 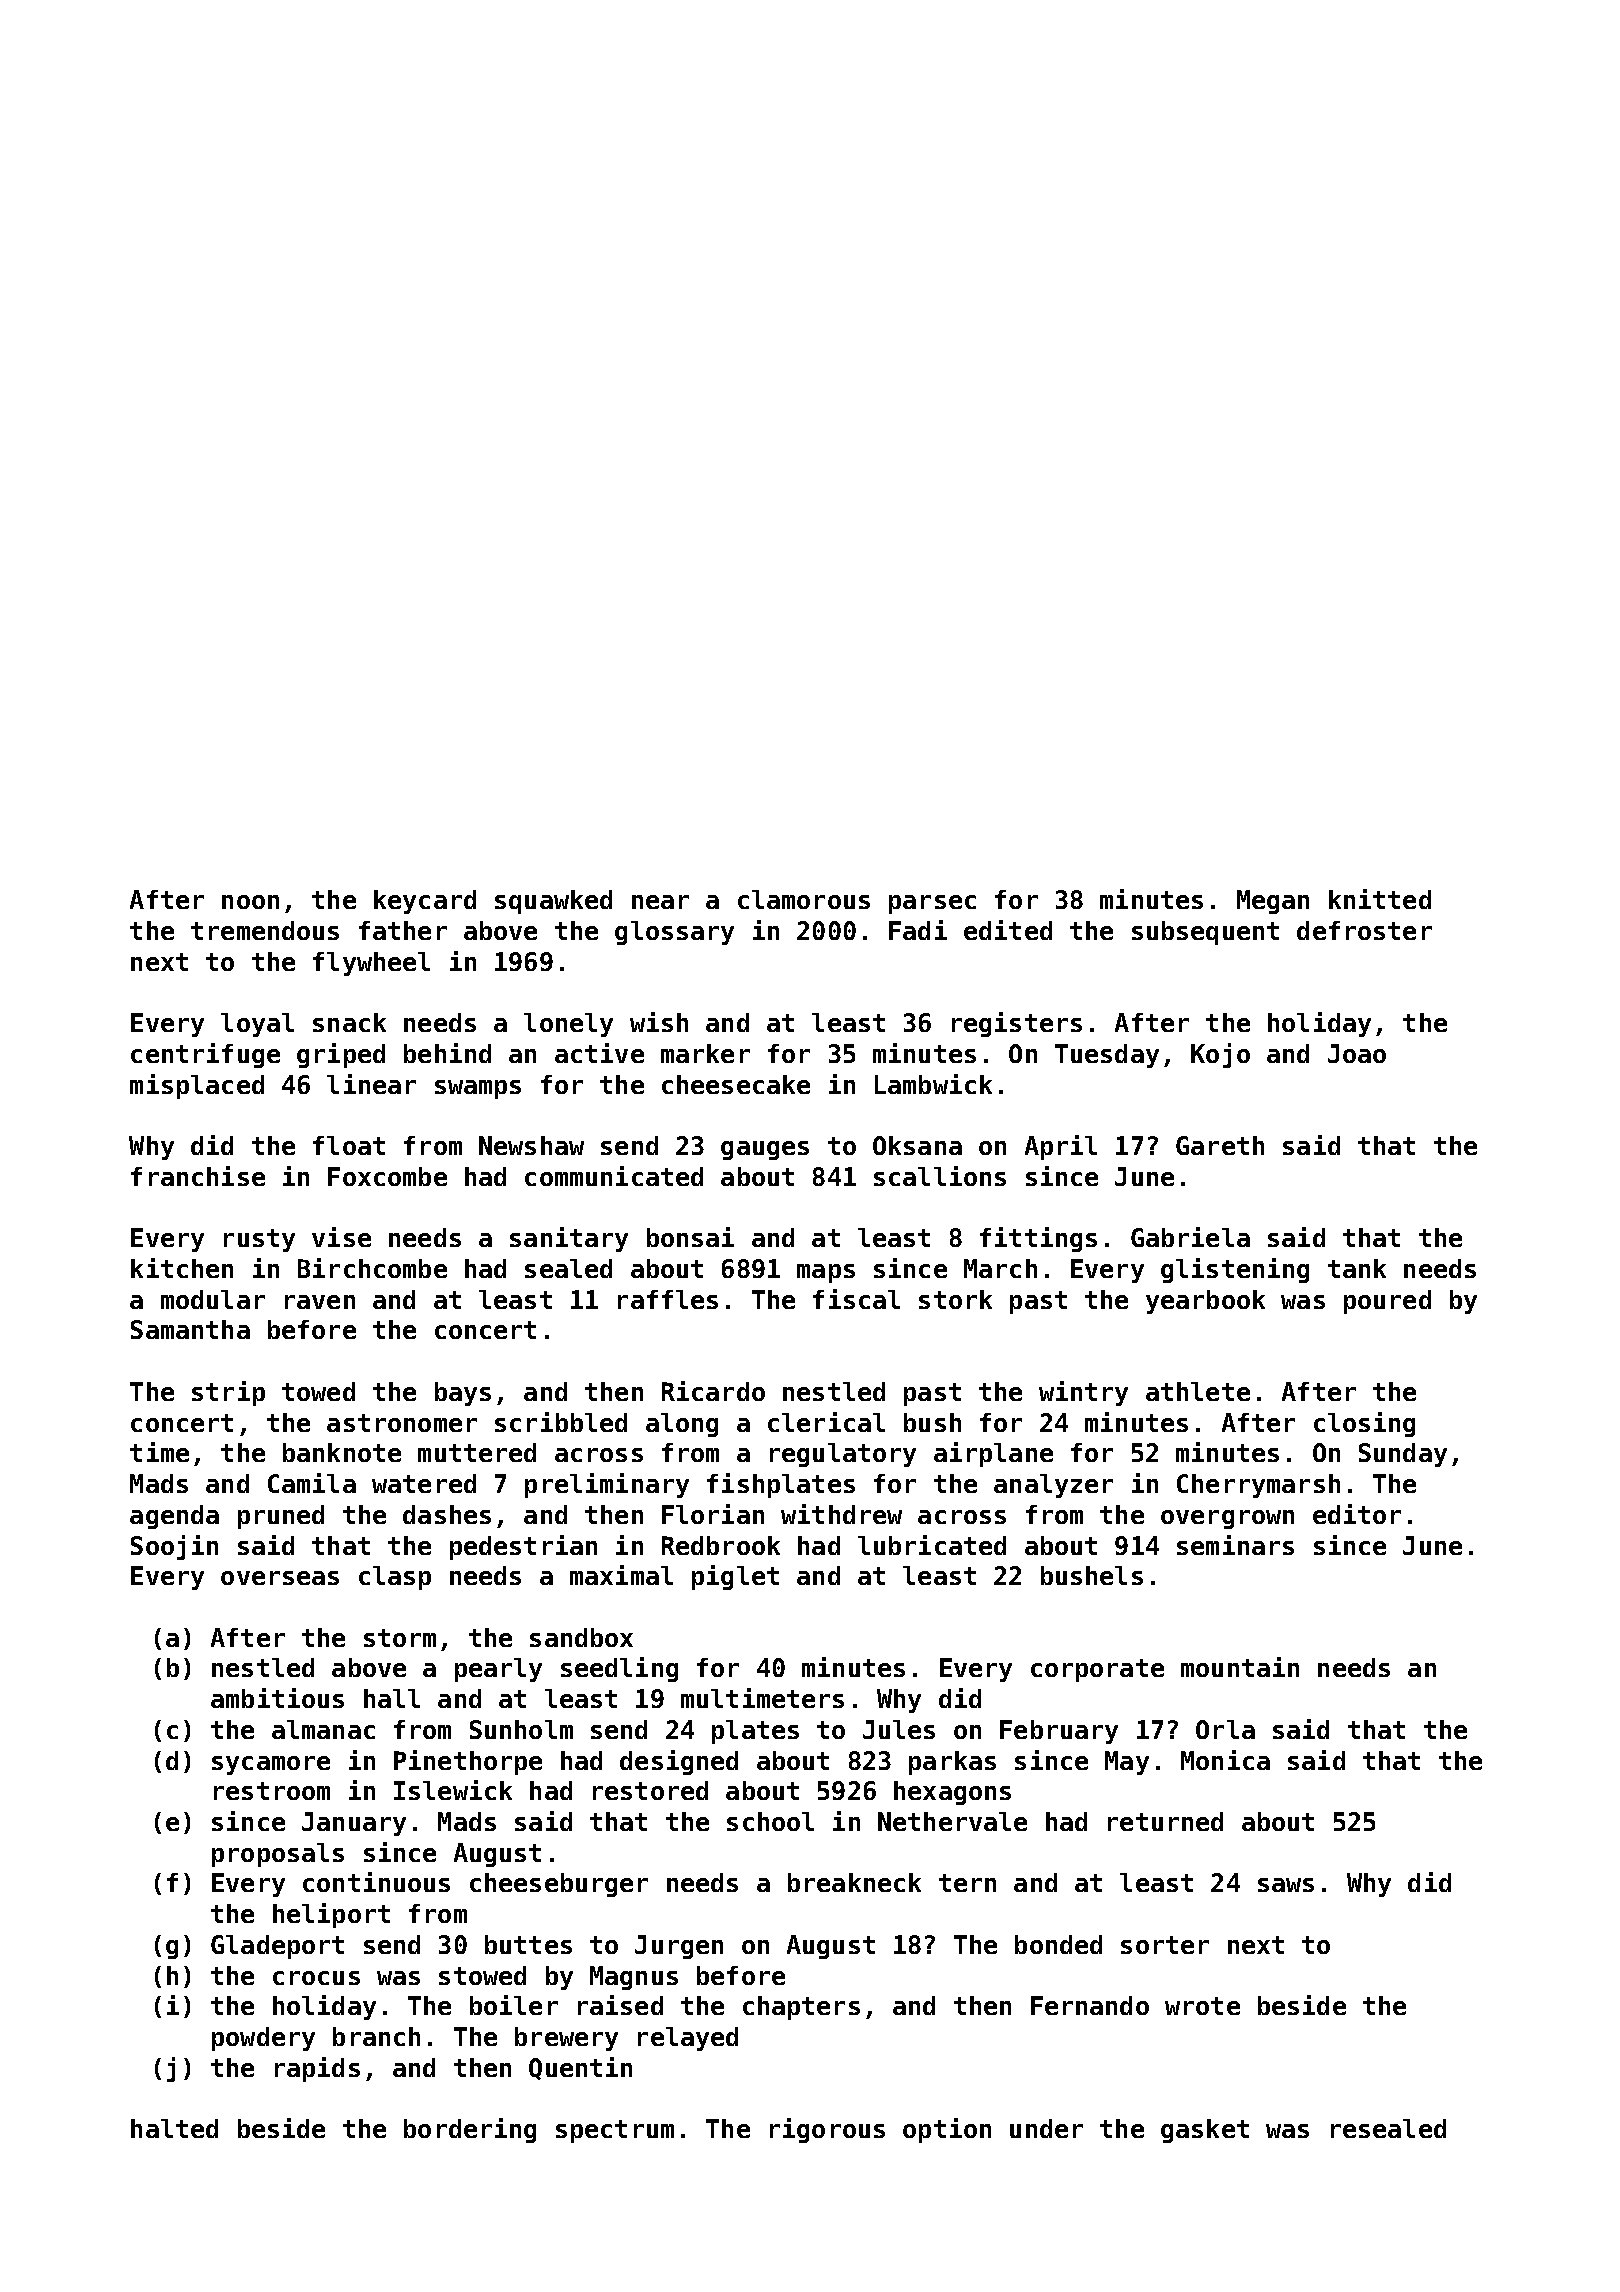 What do you see at coordinates (425, 902) in the page?
I see `keycard` at bounding box center [425, 902].
